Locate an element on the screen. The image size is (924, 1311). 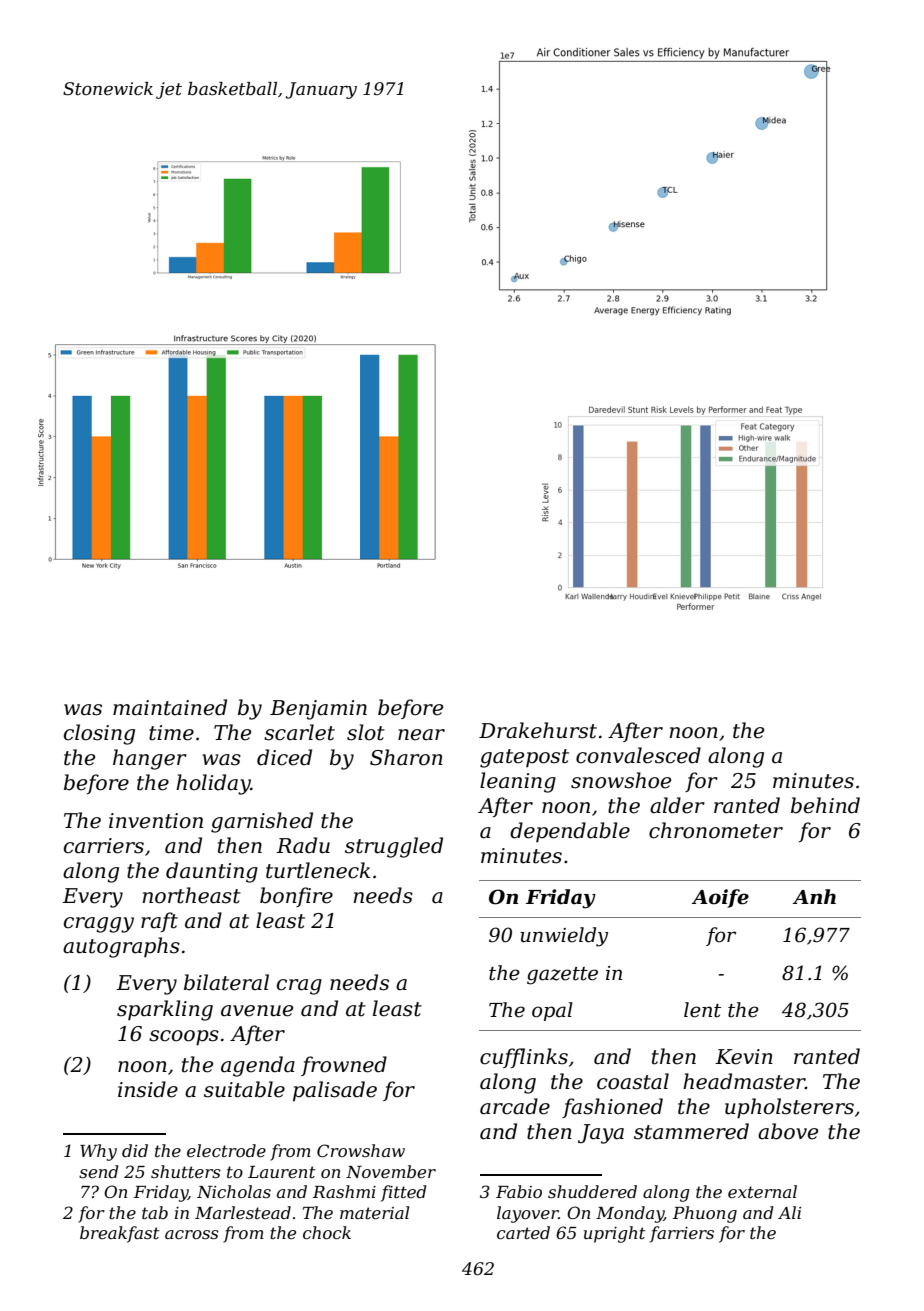
garnished is located at coordinates (262, 822).
